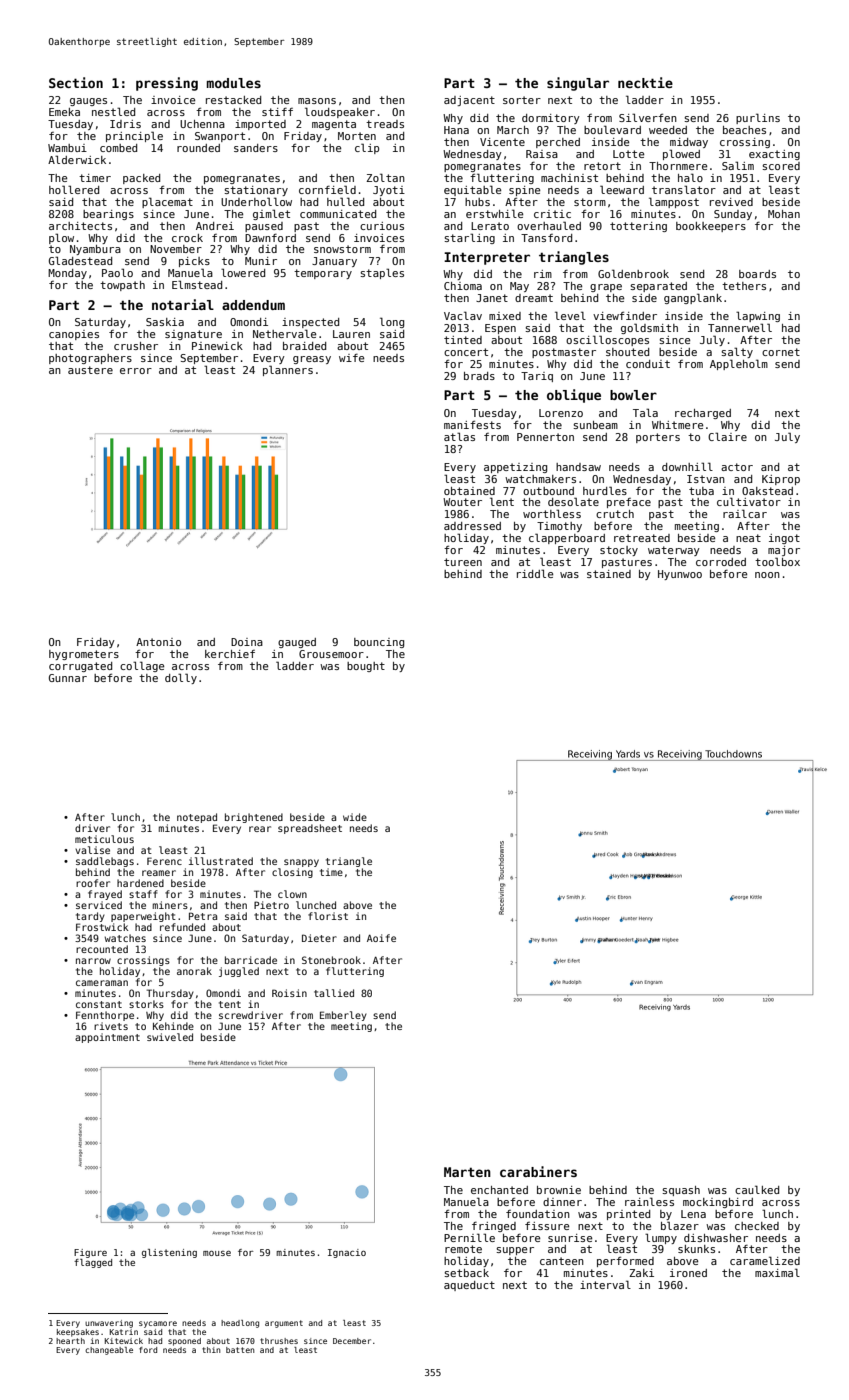 The width and height of the image is (849, 1400). Describe the element at coordinates (279, 1341) in the image. I see `thrushes` at that location.
